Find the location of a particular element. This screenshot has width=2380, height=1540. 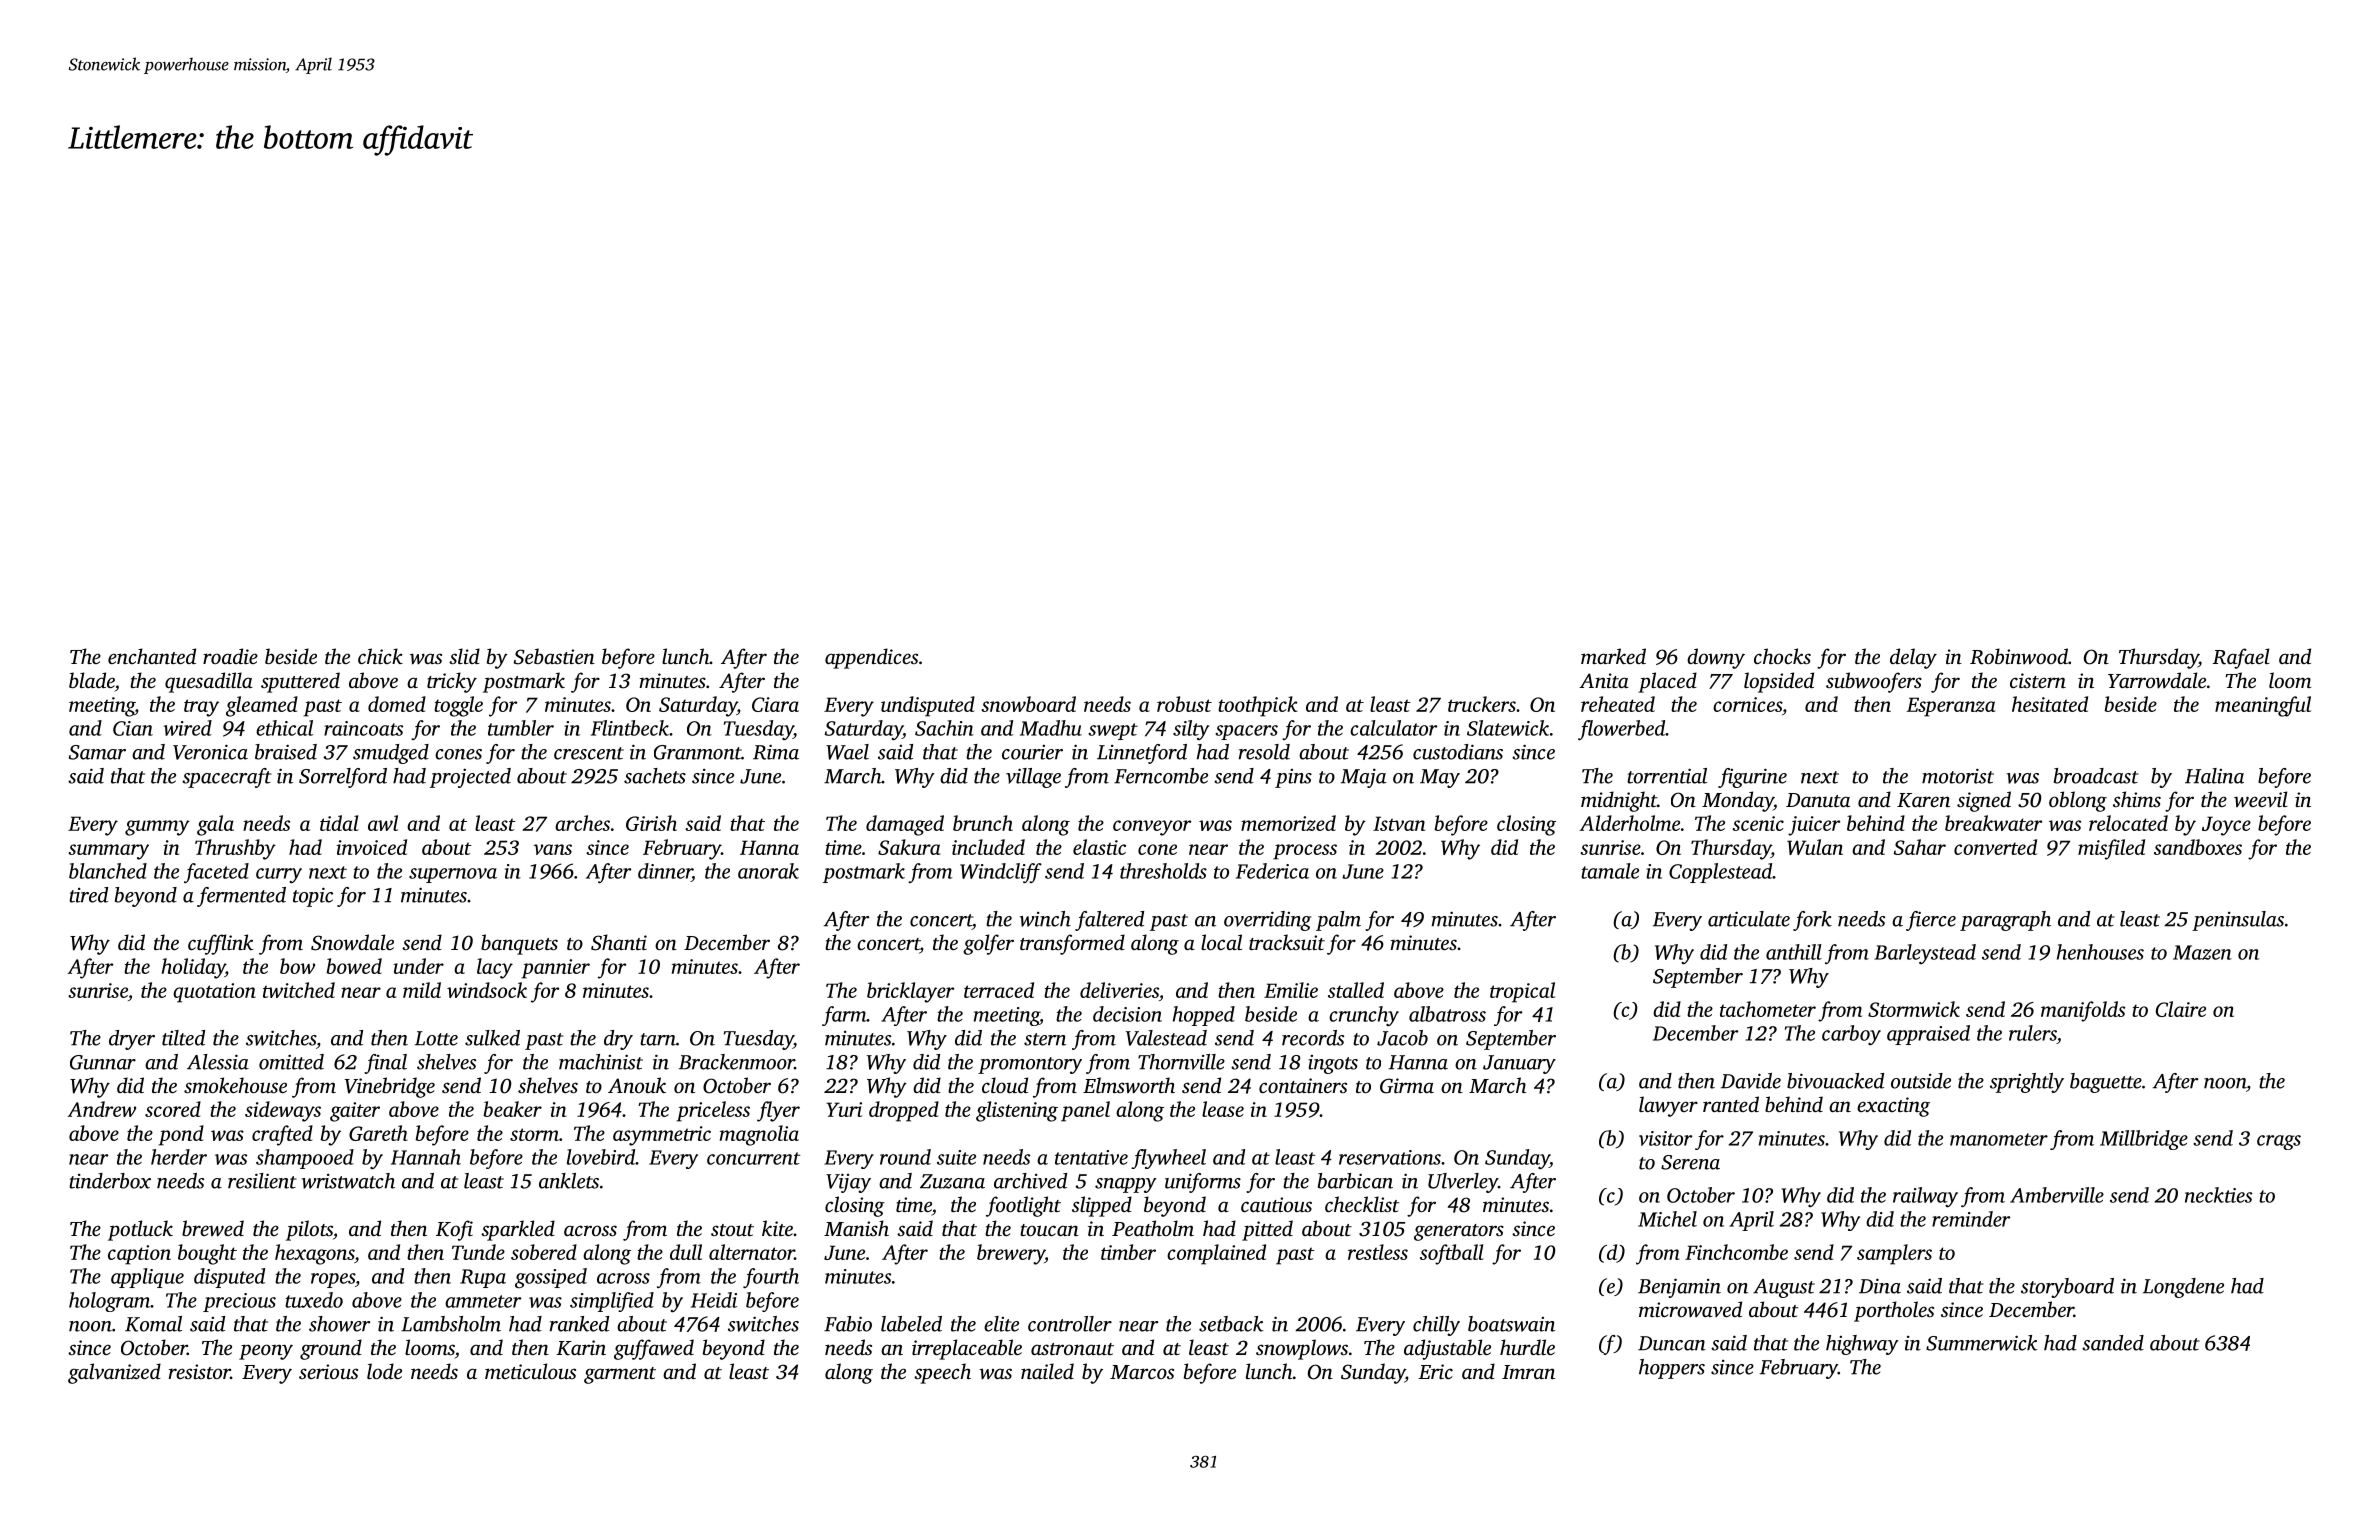

pilots is located at coordinates (309, 1230).
